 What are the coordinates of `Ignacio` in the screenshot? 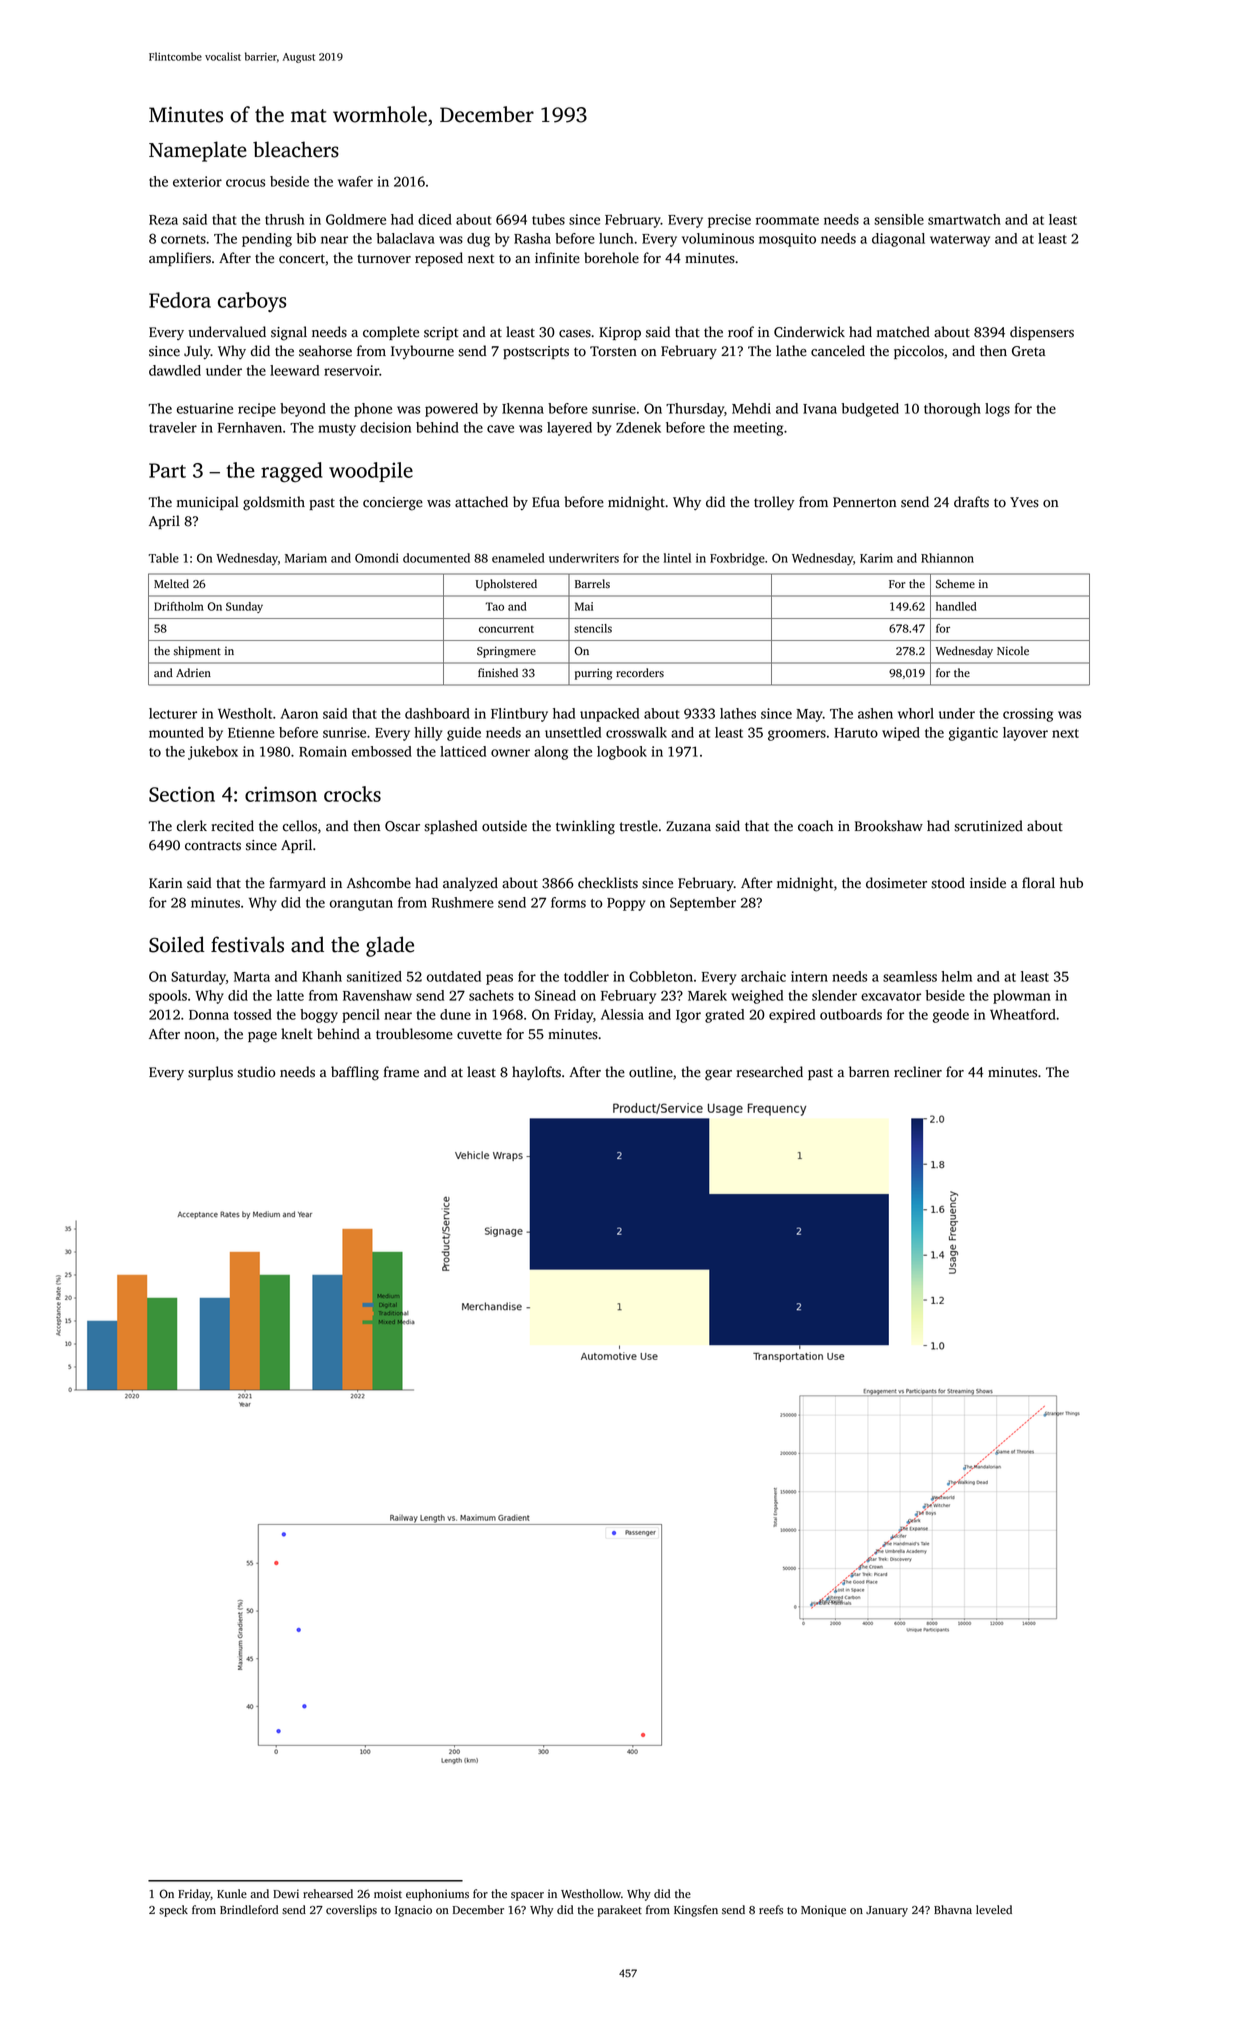 It's located at (413, 1911).
